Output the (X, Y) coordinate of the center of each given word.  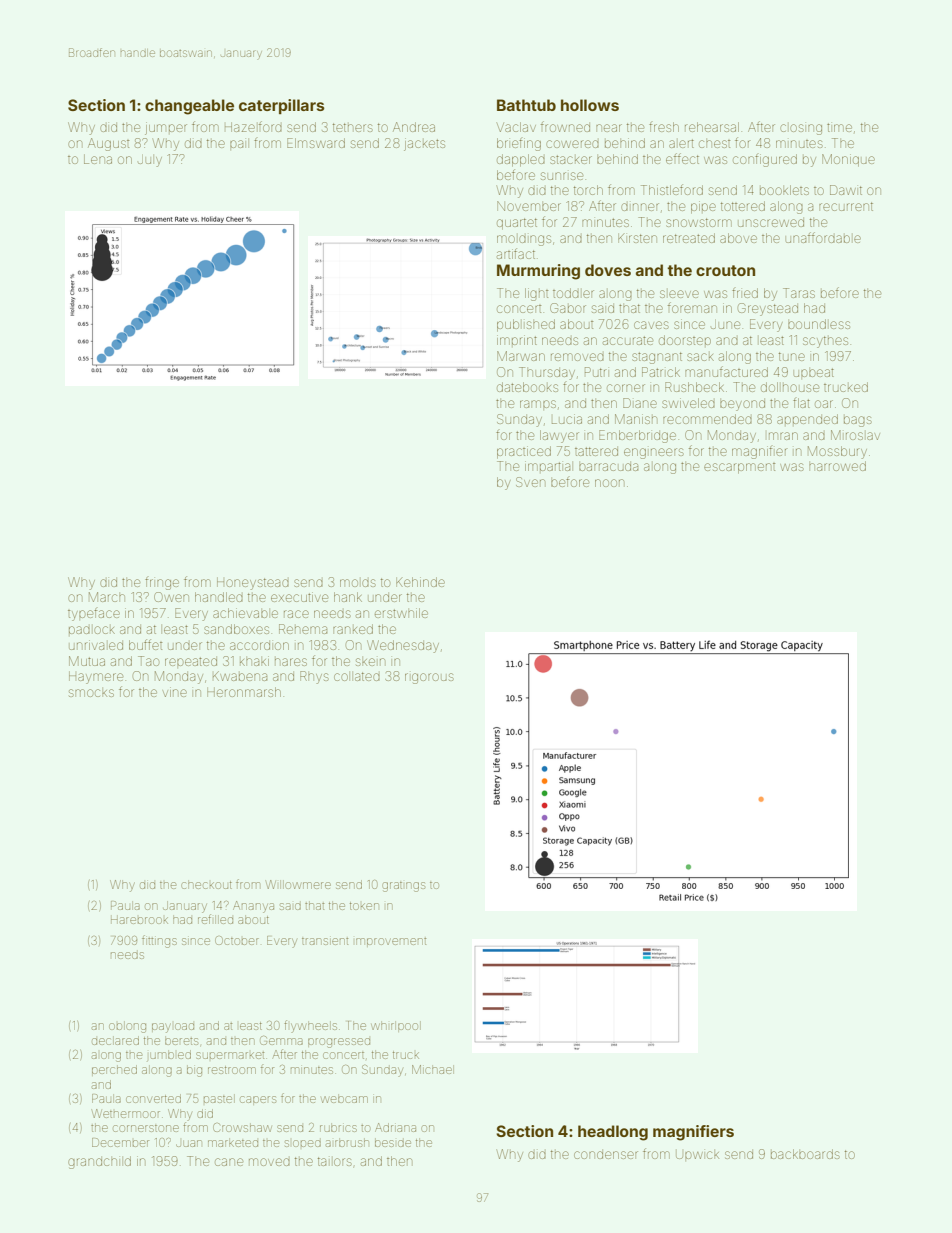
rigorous (429, 678)
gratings (403, 887)
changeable (189, 107)
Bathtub (526, 105)
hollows (590, 105)
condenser (606, 1154)
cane (229, 1162)
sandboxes (236, 629)
